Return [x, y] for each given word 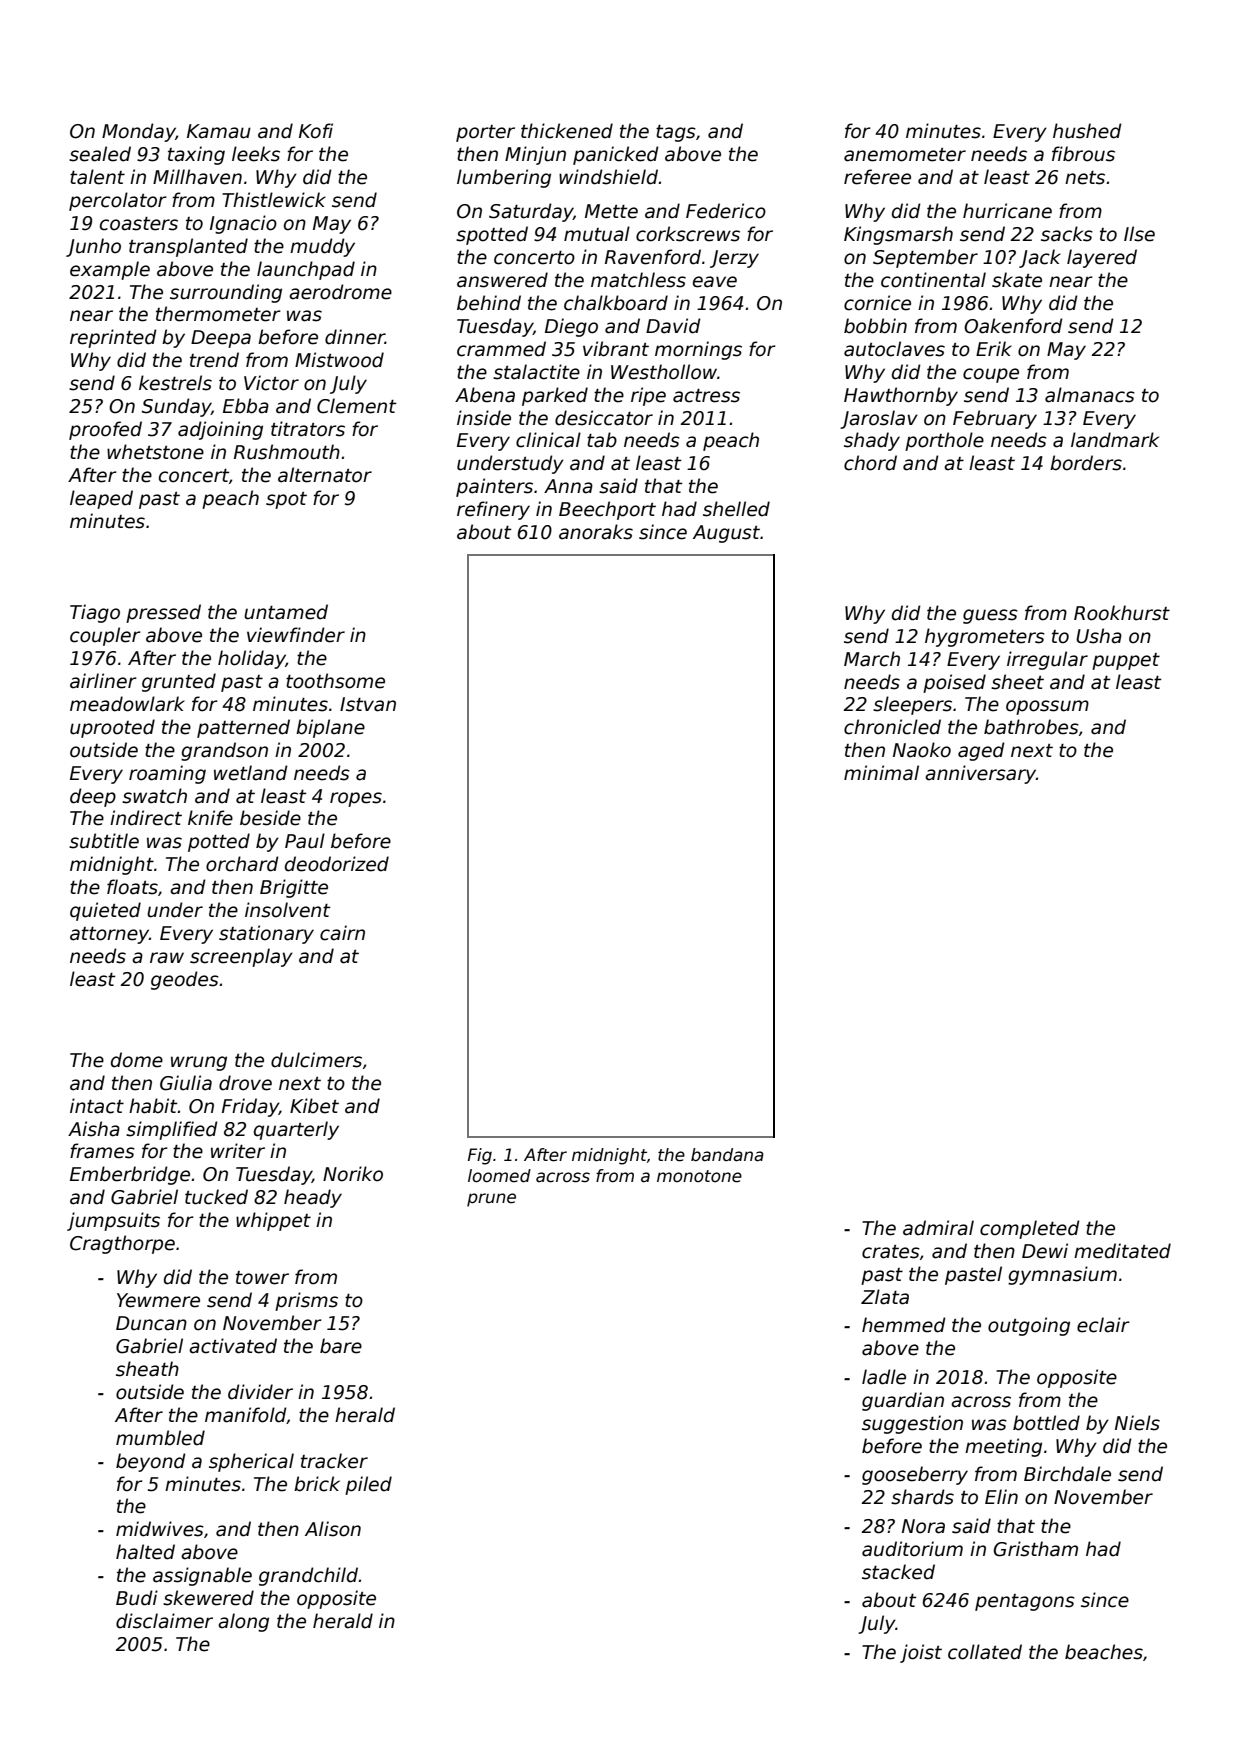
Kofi [316, 131]
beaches [1104, 1652]
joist [921, 1653]
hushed [1087, 131]
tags [676, 133]
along [243, 1622]
